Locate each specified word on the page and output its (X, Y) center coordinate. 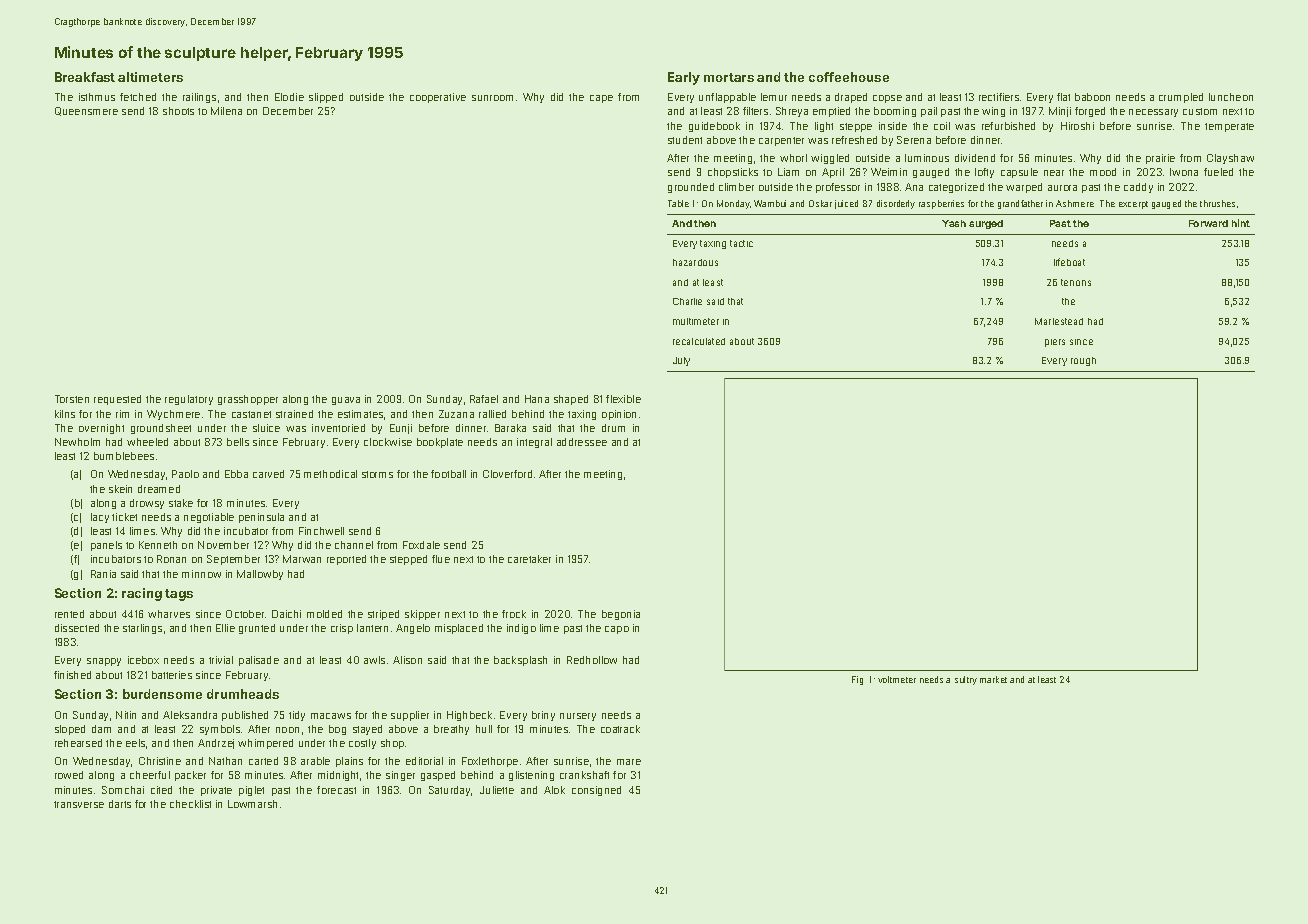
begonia (621, 615)
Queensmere (86, 111)
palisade (259, 661)
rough (1083, 361)
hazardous (695, 262)
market (993, 679)
